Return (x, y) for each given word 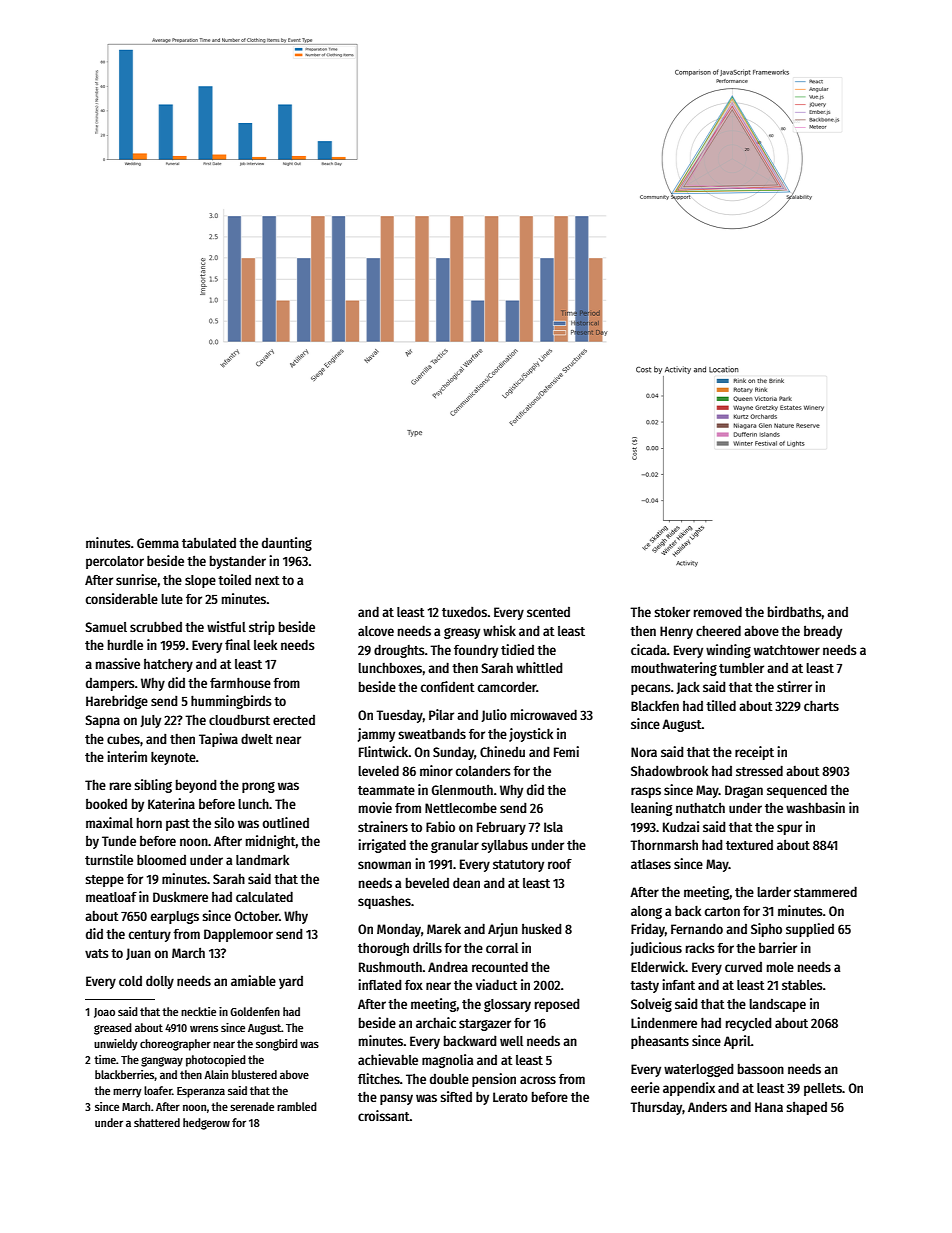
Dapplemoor (238, 935)
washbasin (815, 807)
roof (560, 864)
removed (718, 611)
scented (548, 612)
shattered (157, 1122)
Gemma (158, 543)
